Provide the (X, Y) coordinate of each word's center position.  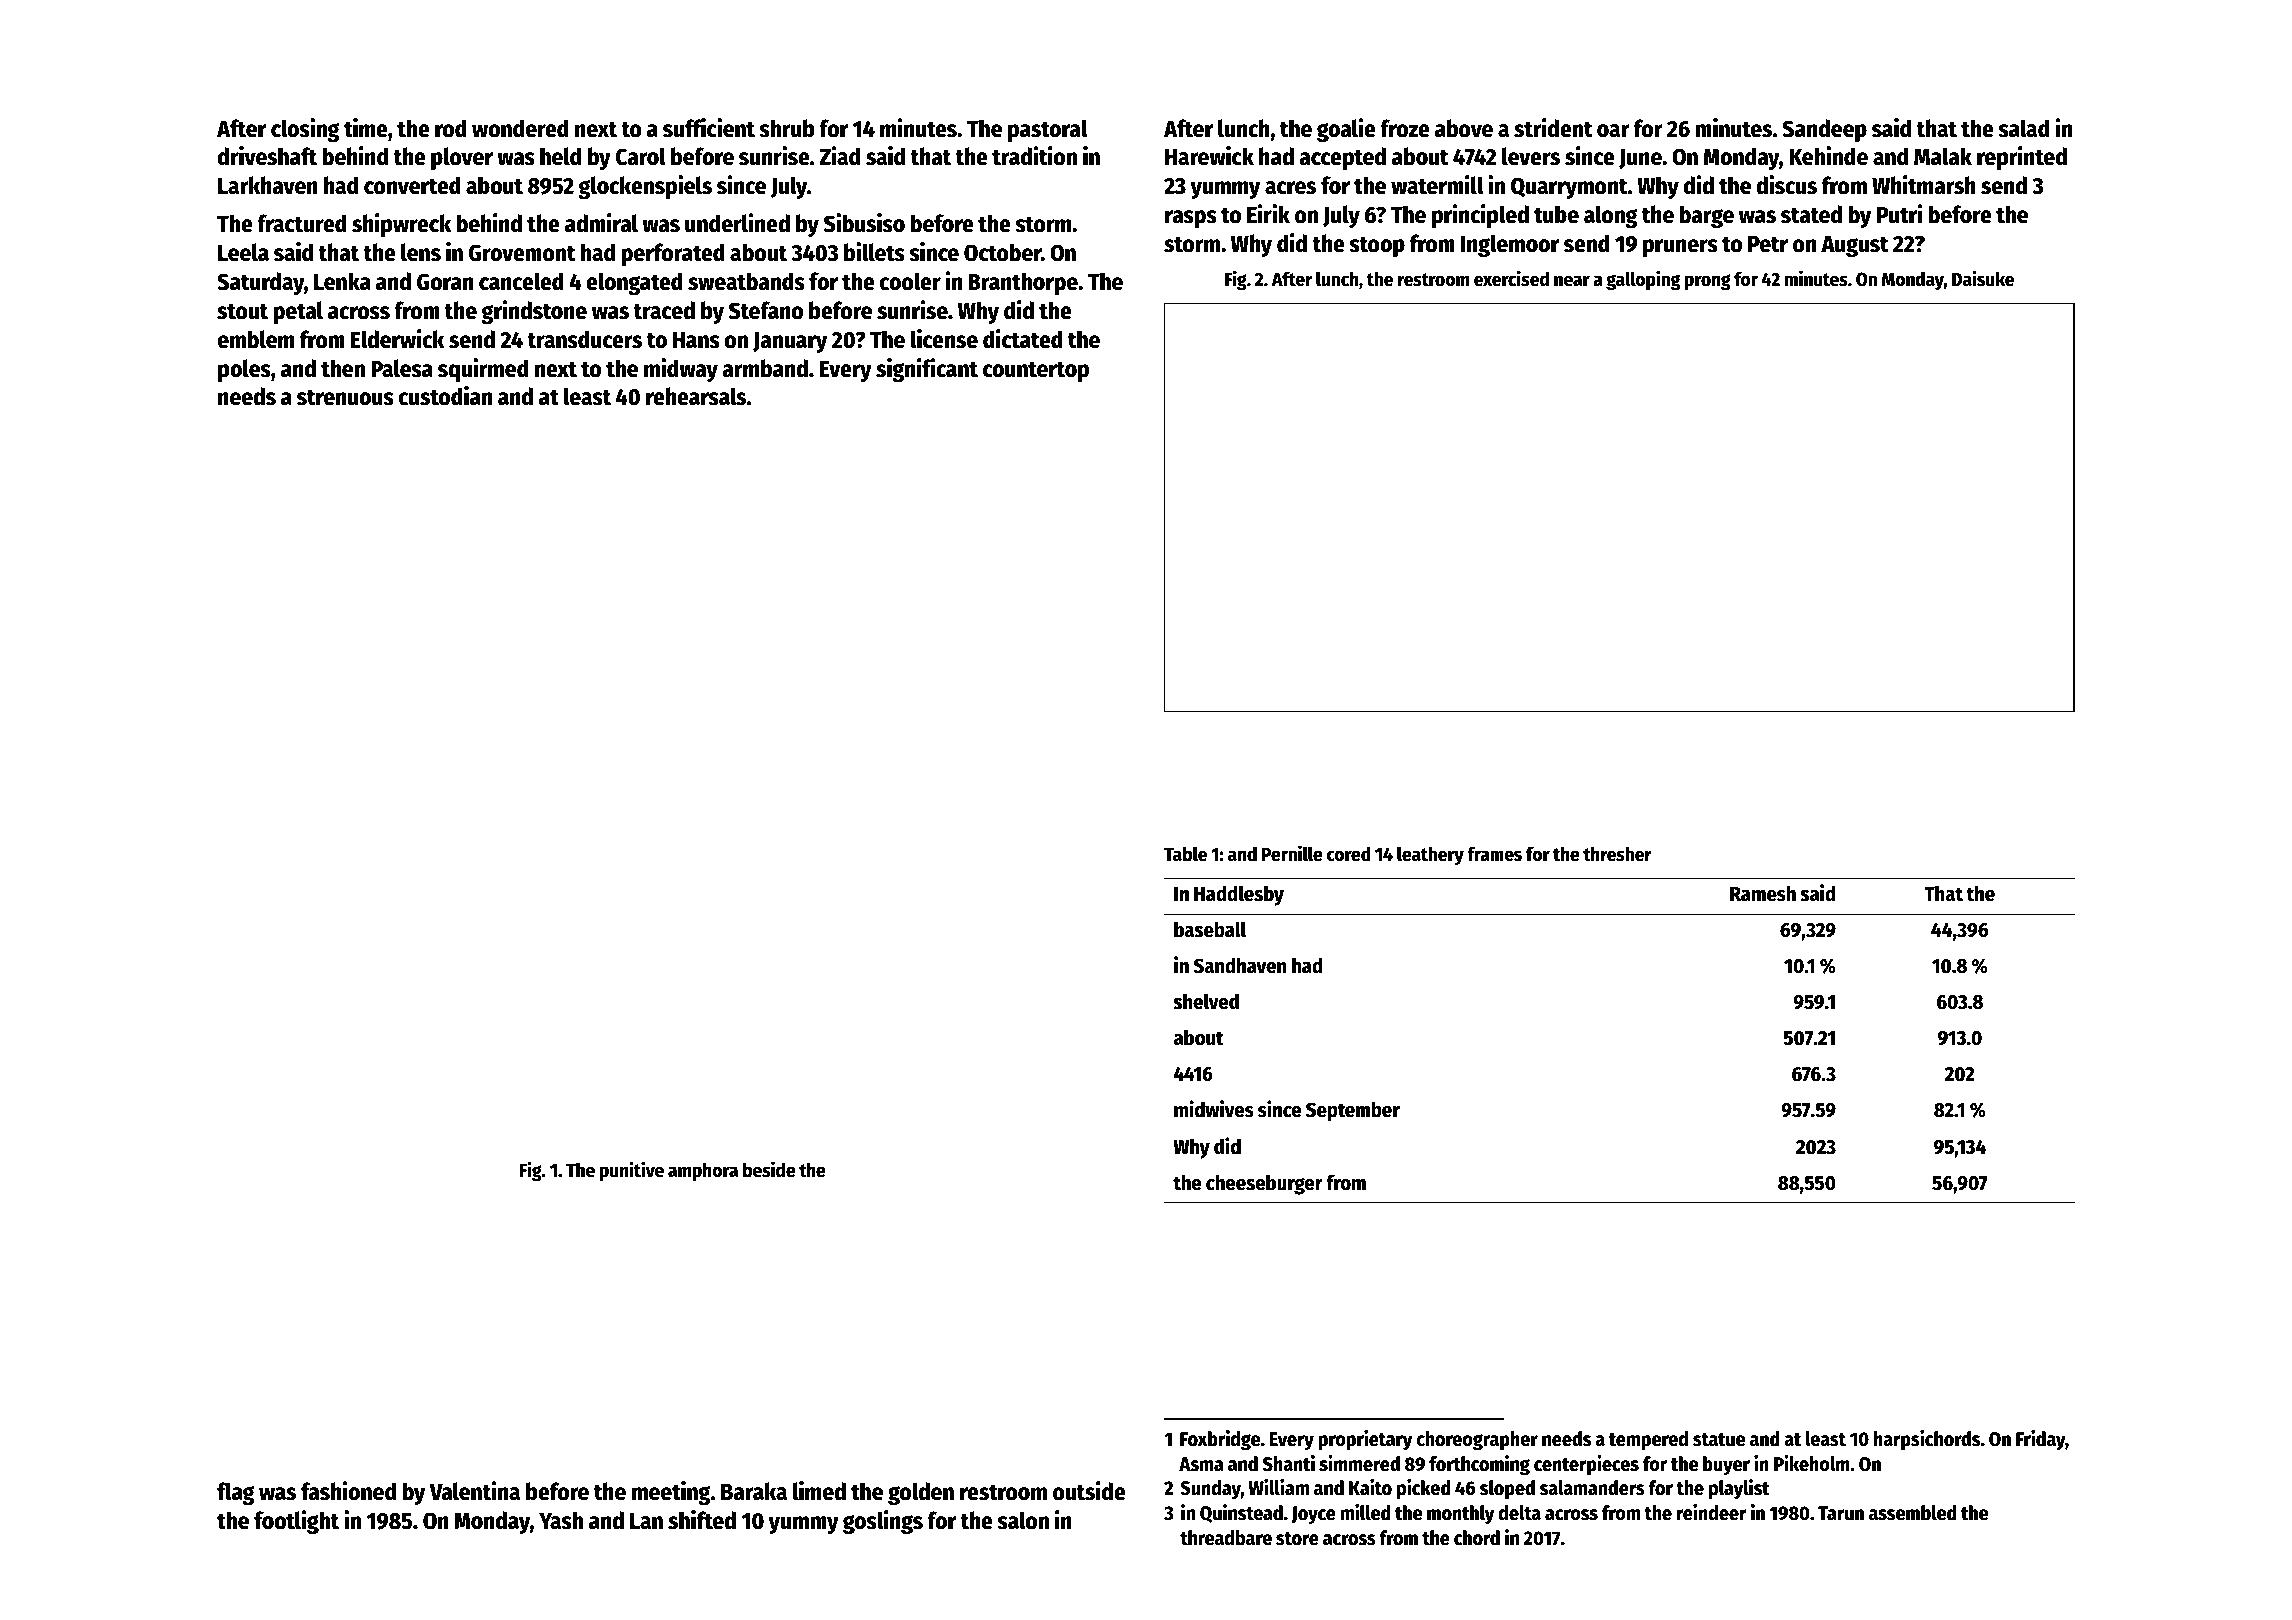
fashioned (348, 1491)
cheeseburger (1264, 1184)
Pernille (1292, 853)
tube (1556, 214)
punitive (632, 1171)
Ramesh (1763, 893)
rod (451, 128)
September (1353, 1111)
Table (1185, 854)
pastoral (1047, 130)
